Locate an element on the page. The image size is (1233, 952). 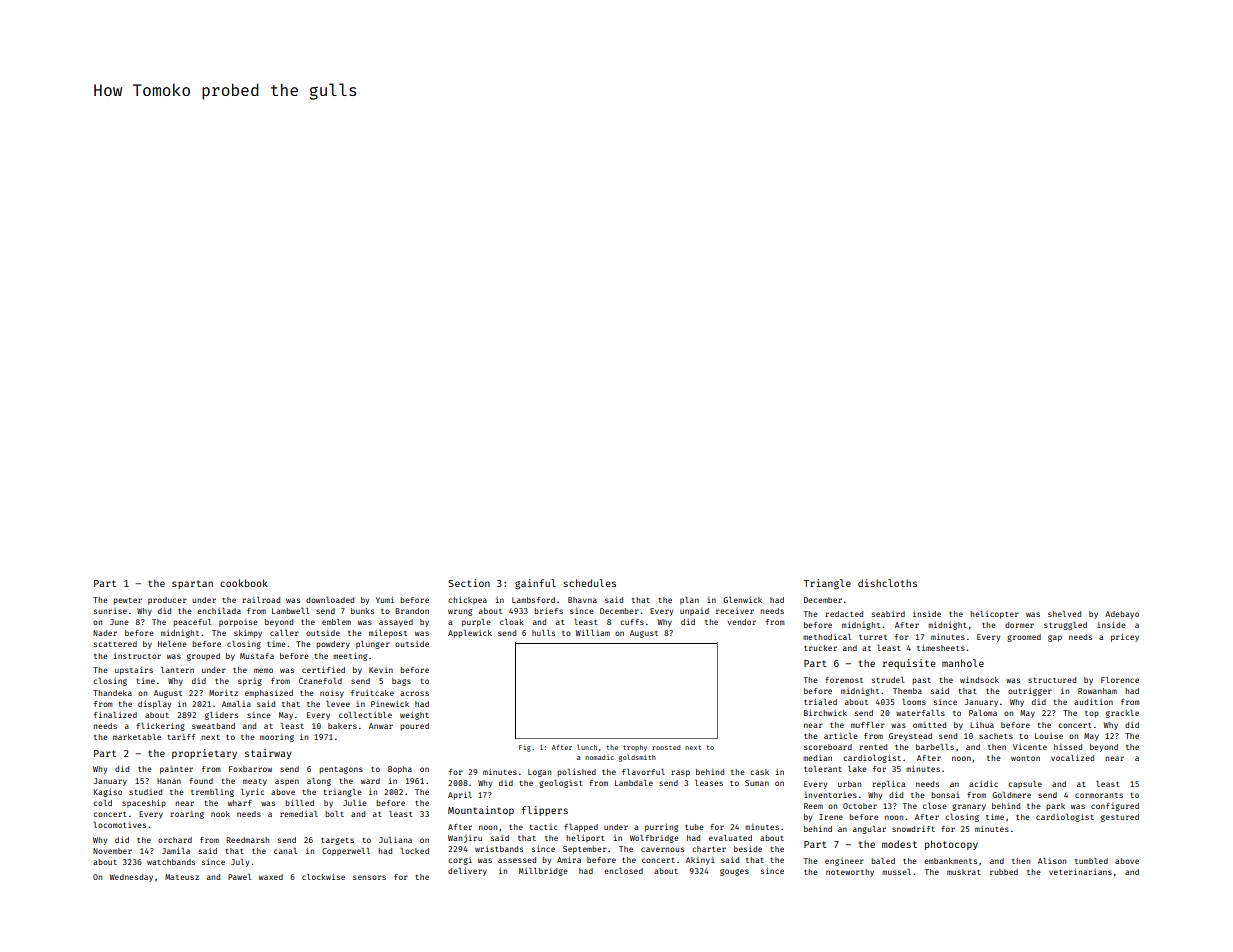
dishcloths is located at coordinates (887, 583).
